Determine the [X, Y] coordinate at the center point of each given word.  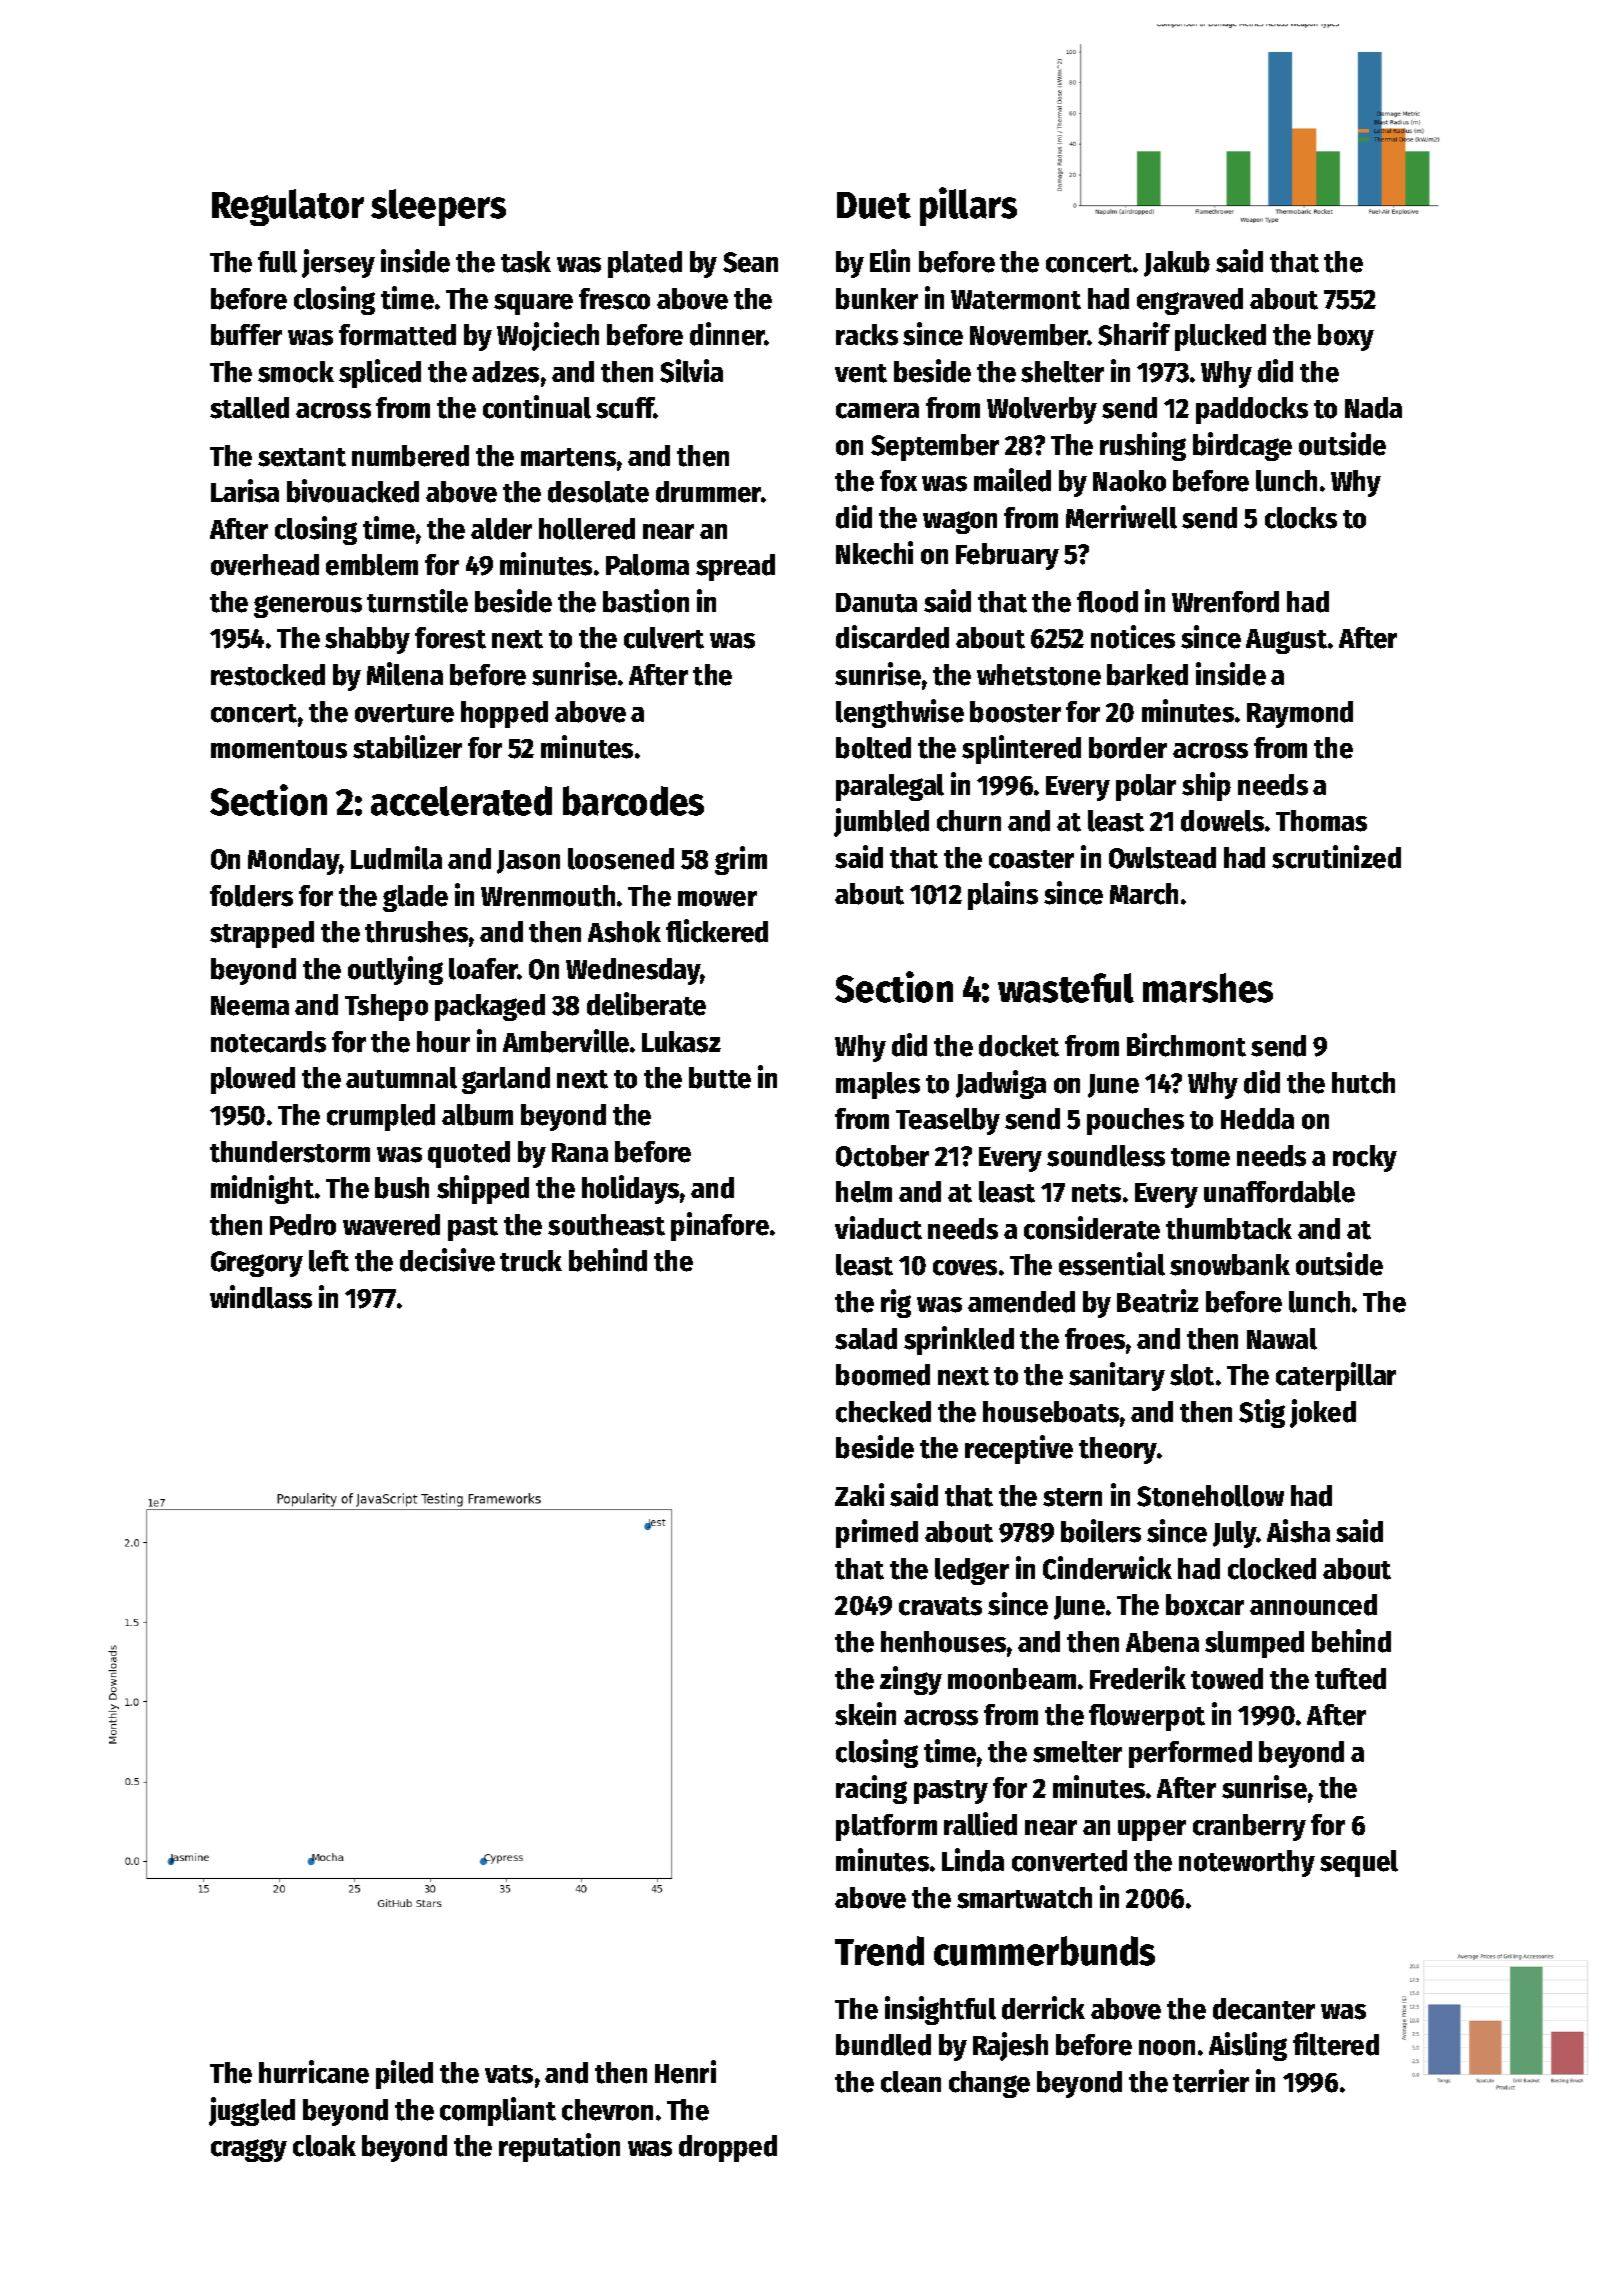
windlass [261, 1297]
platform [886, 1827]
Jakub [1177, 264]
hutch [1363, 1083]
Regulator [288, 207]
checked [883, 1412]
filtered [1336, 2044]
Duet [874, 205]
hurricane [314, 2072]
